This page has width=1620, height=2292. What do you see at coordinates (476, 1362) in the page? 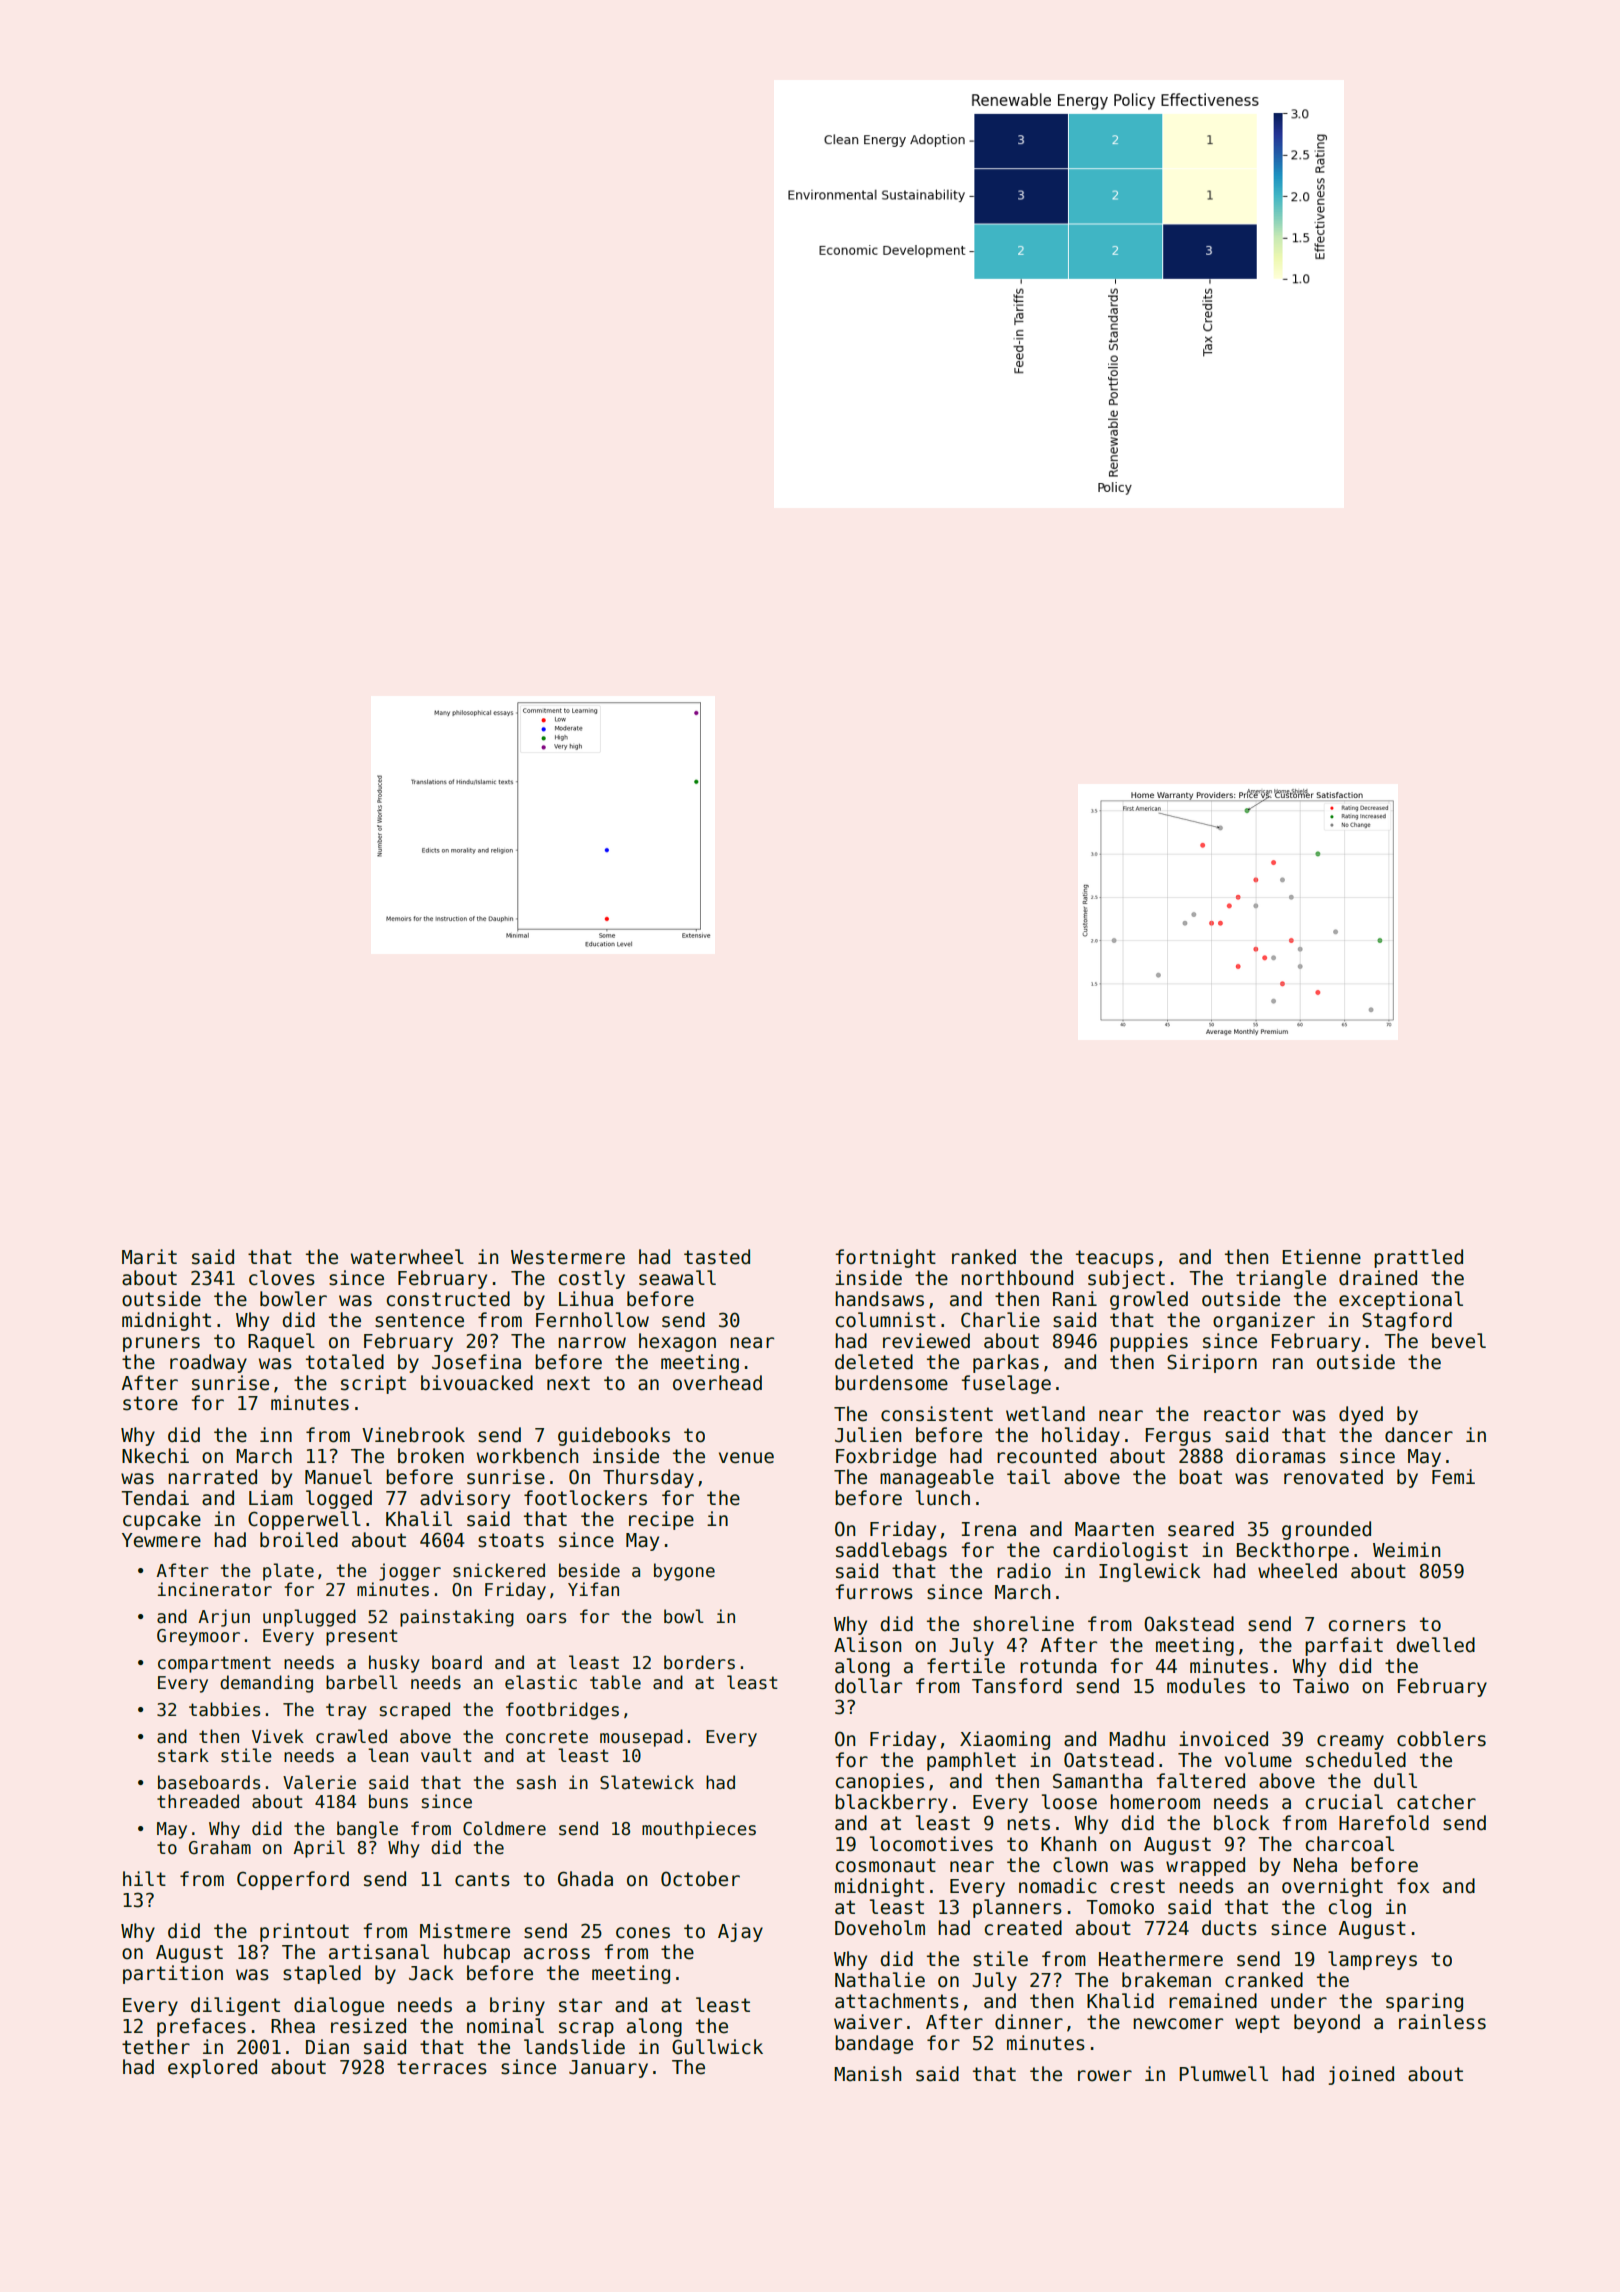
I see `Josefina` at bounding box center [476, 1362].
